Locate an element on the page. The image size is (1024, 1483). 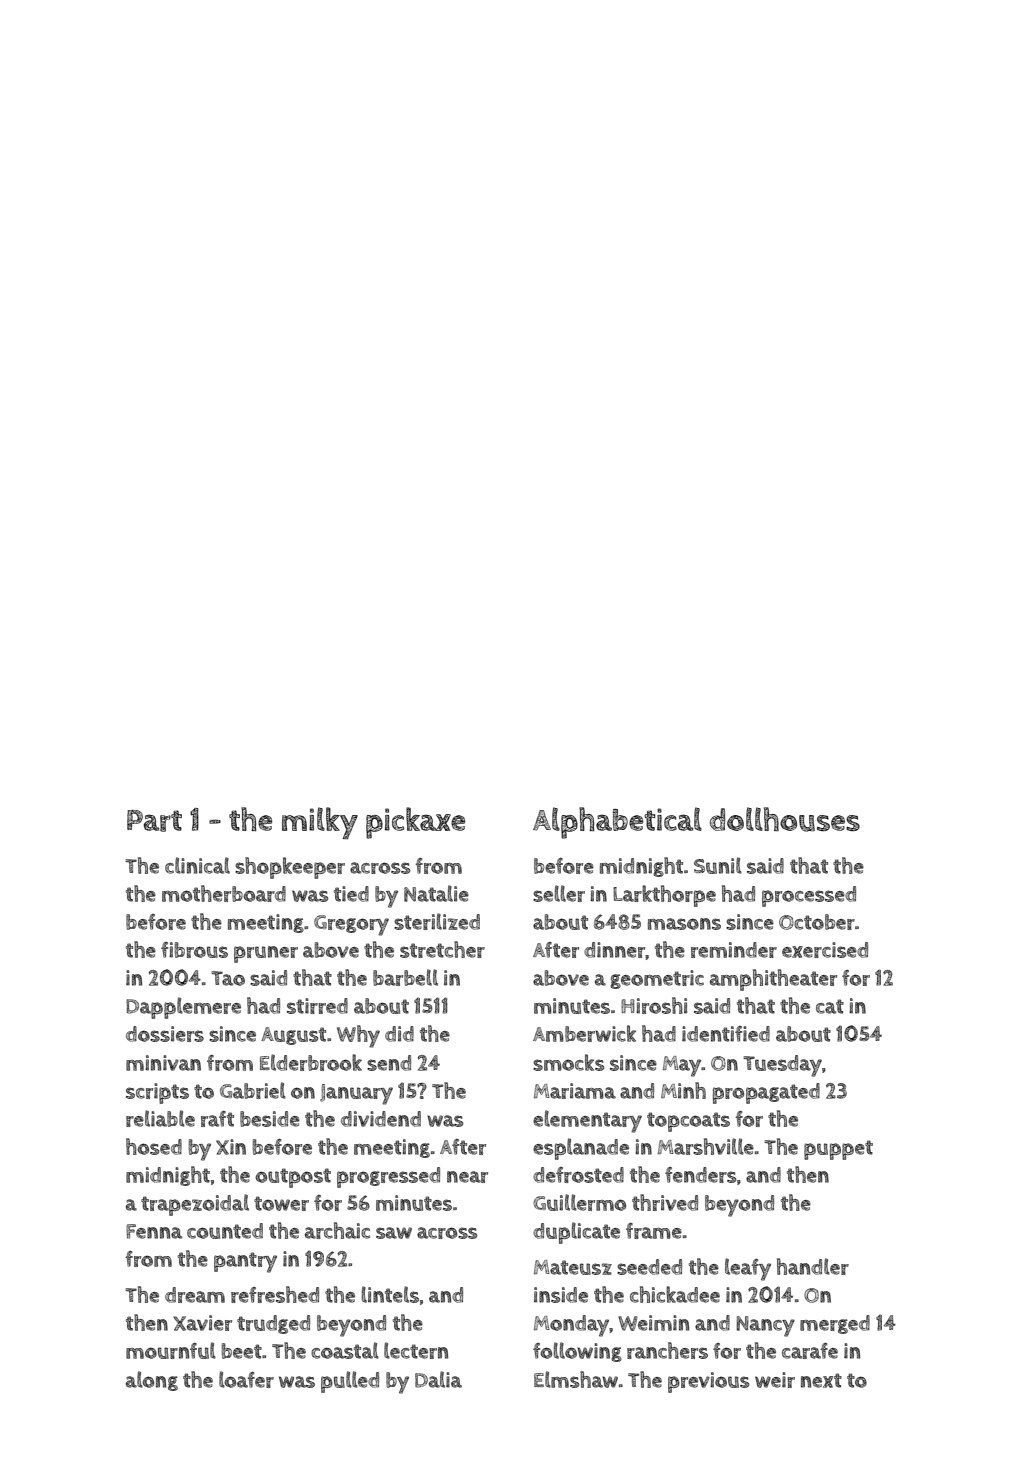
pickaxe is located at coordinates (415, 823).
